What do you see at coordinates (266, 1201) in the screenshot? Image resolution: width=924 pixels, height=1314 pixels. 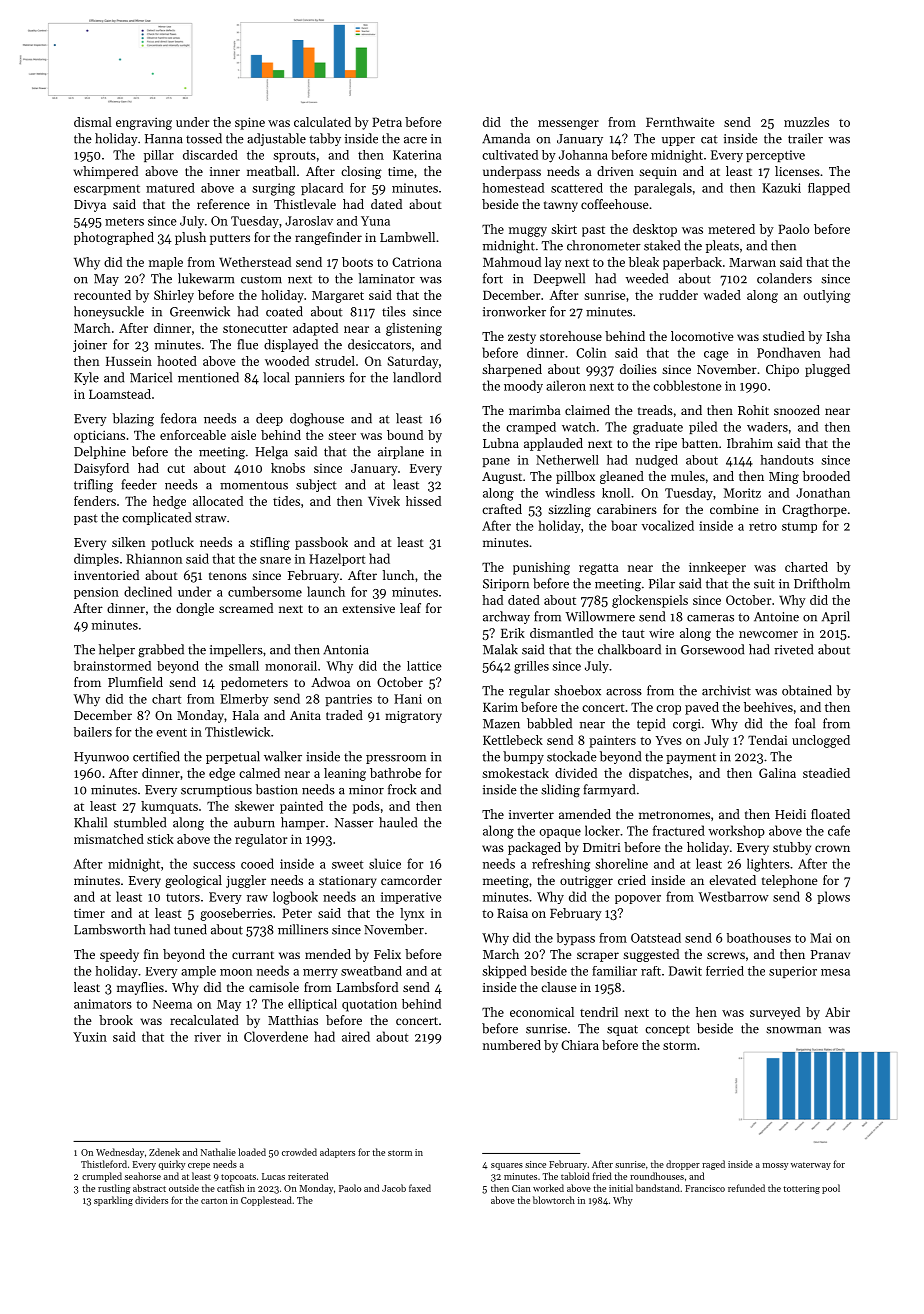 I see `Copplestead` at bounding box center [266, 1201].
